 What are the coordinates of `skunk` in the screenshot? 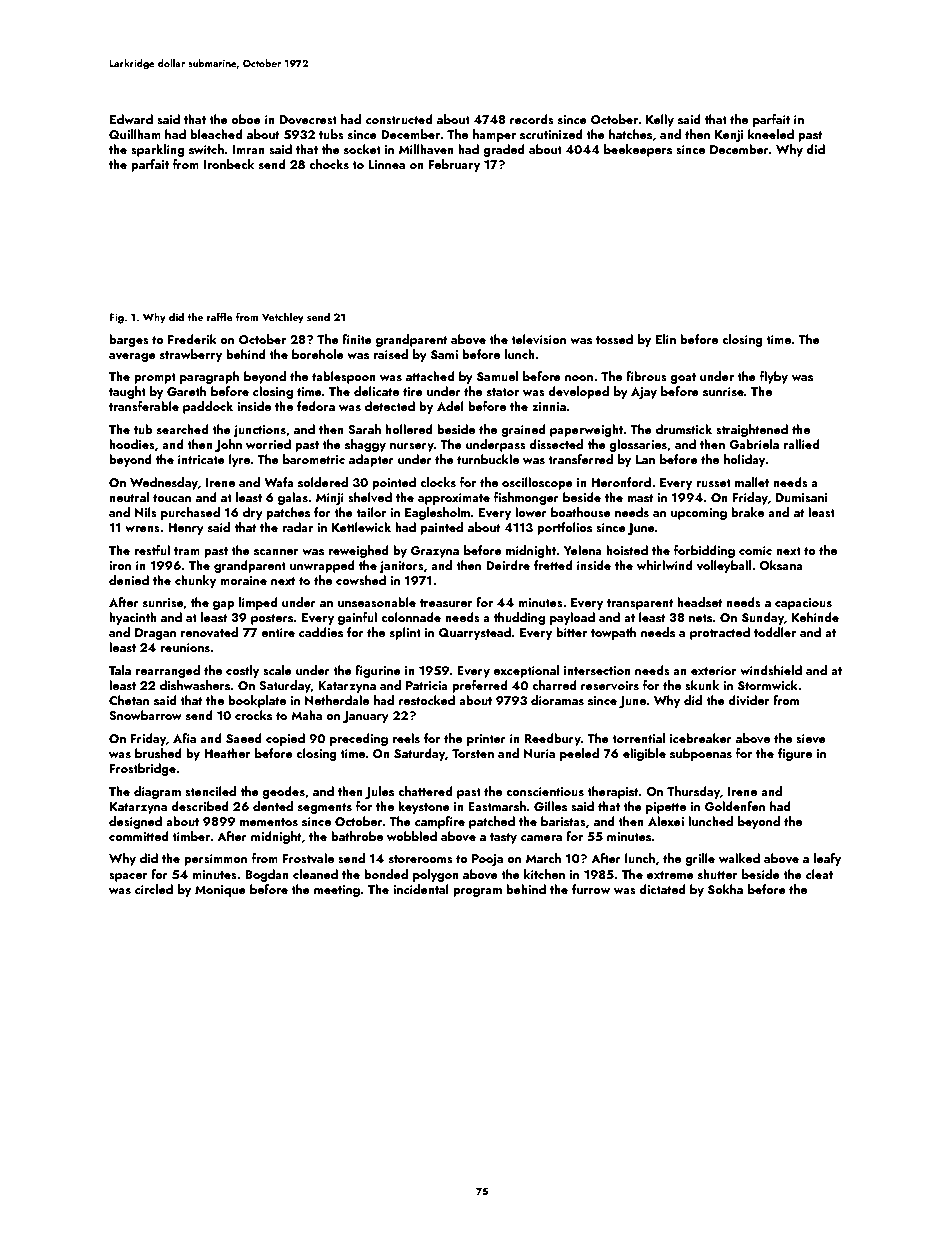 It's located at (702, 685).
